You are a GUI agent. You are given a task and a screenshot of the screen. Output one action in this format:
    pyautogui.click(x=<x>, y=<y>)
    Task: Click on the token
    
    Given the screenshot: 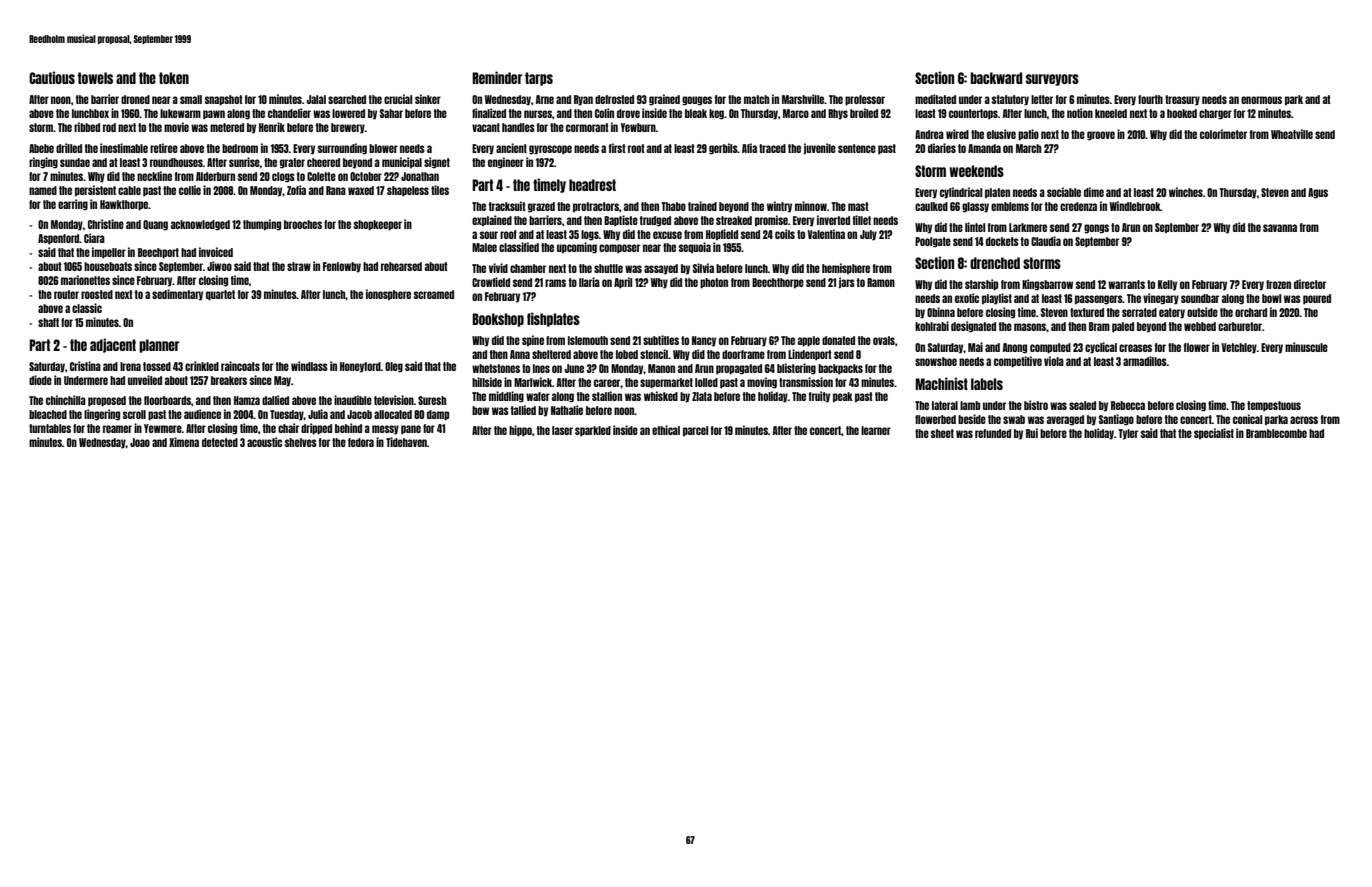 What is the action you would take?
    pyautogui.click(x=174, y=78)
